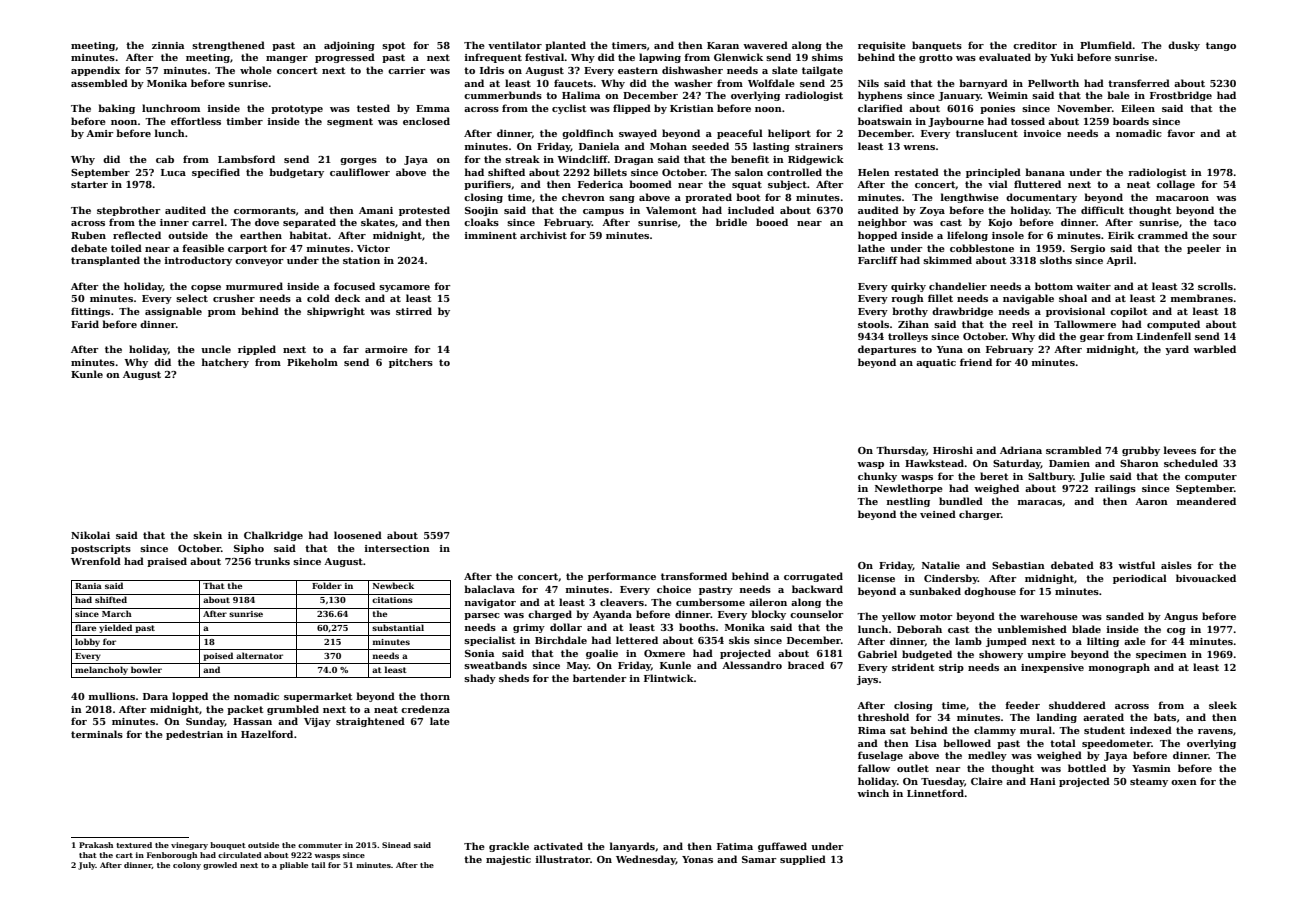  I want to click on collage, so click(1176, 185).
